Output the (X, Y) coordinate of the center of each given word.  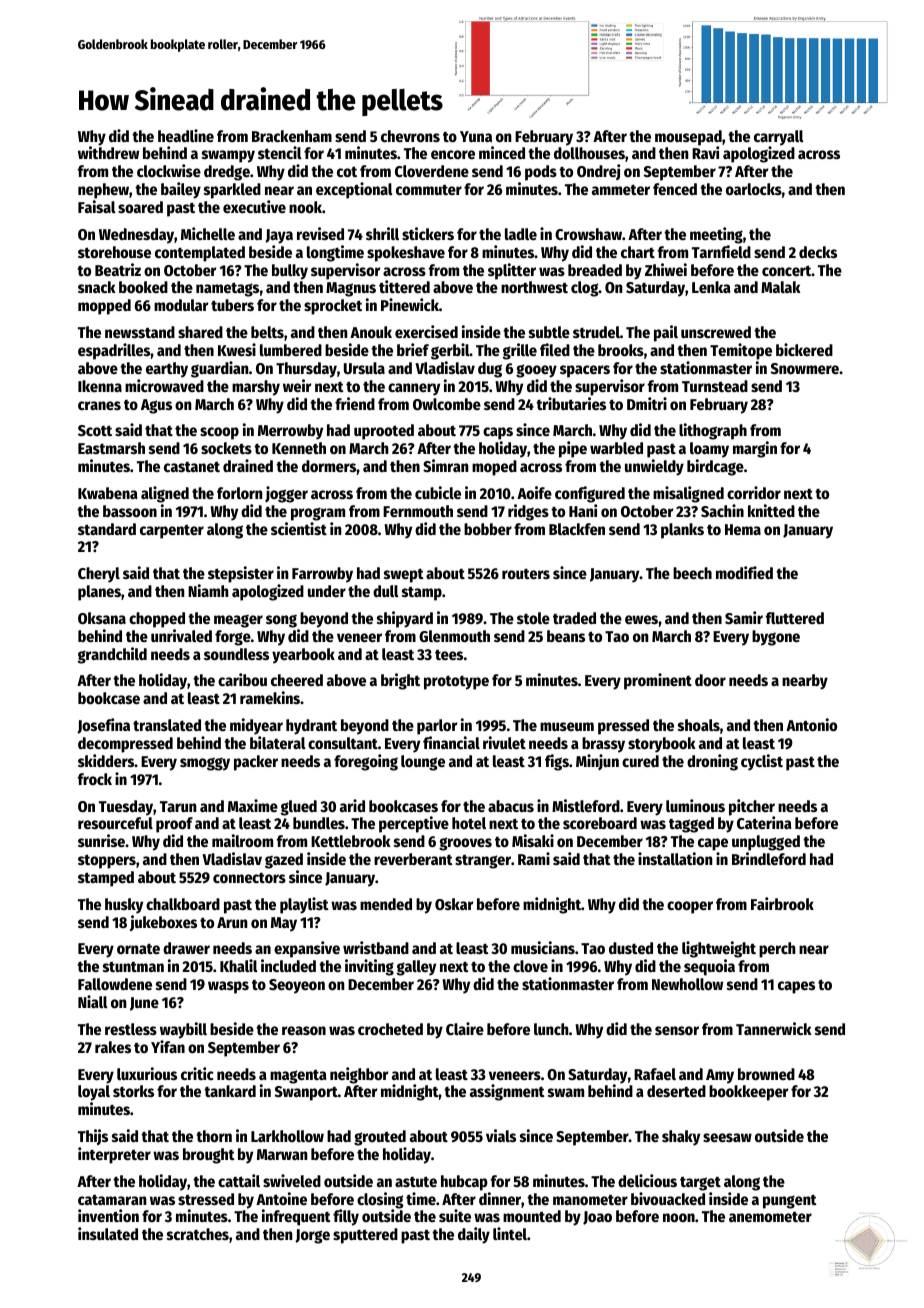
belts (267, 332)
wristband (376, 947)
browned (766, 1074)
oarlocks (754, 189)
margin (755, 449)
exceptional (354, 190)
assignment (507, 1092)
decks (818, 252)
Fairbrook (782, 903)
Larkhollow (287, 1136)
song (281, 621)
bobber (488, 529)
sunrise (101, 840)
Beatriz (118, 269)
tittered (404, 286)
